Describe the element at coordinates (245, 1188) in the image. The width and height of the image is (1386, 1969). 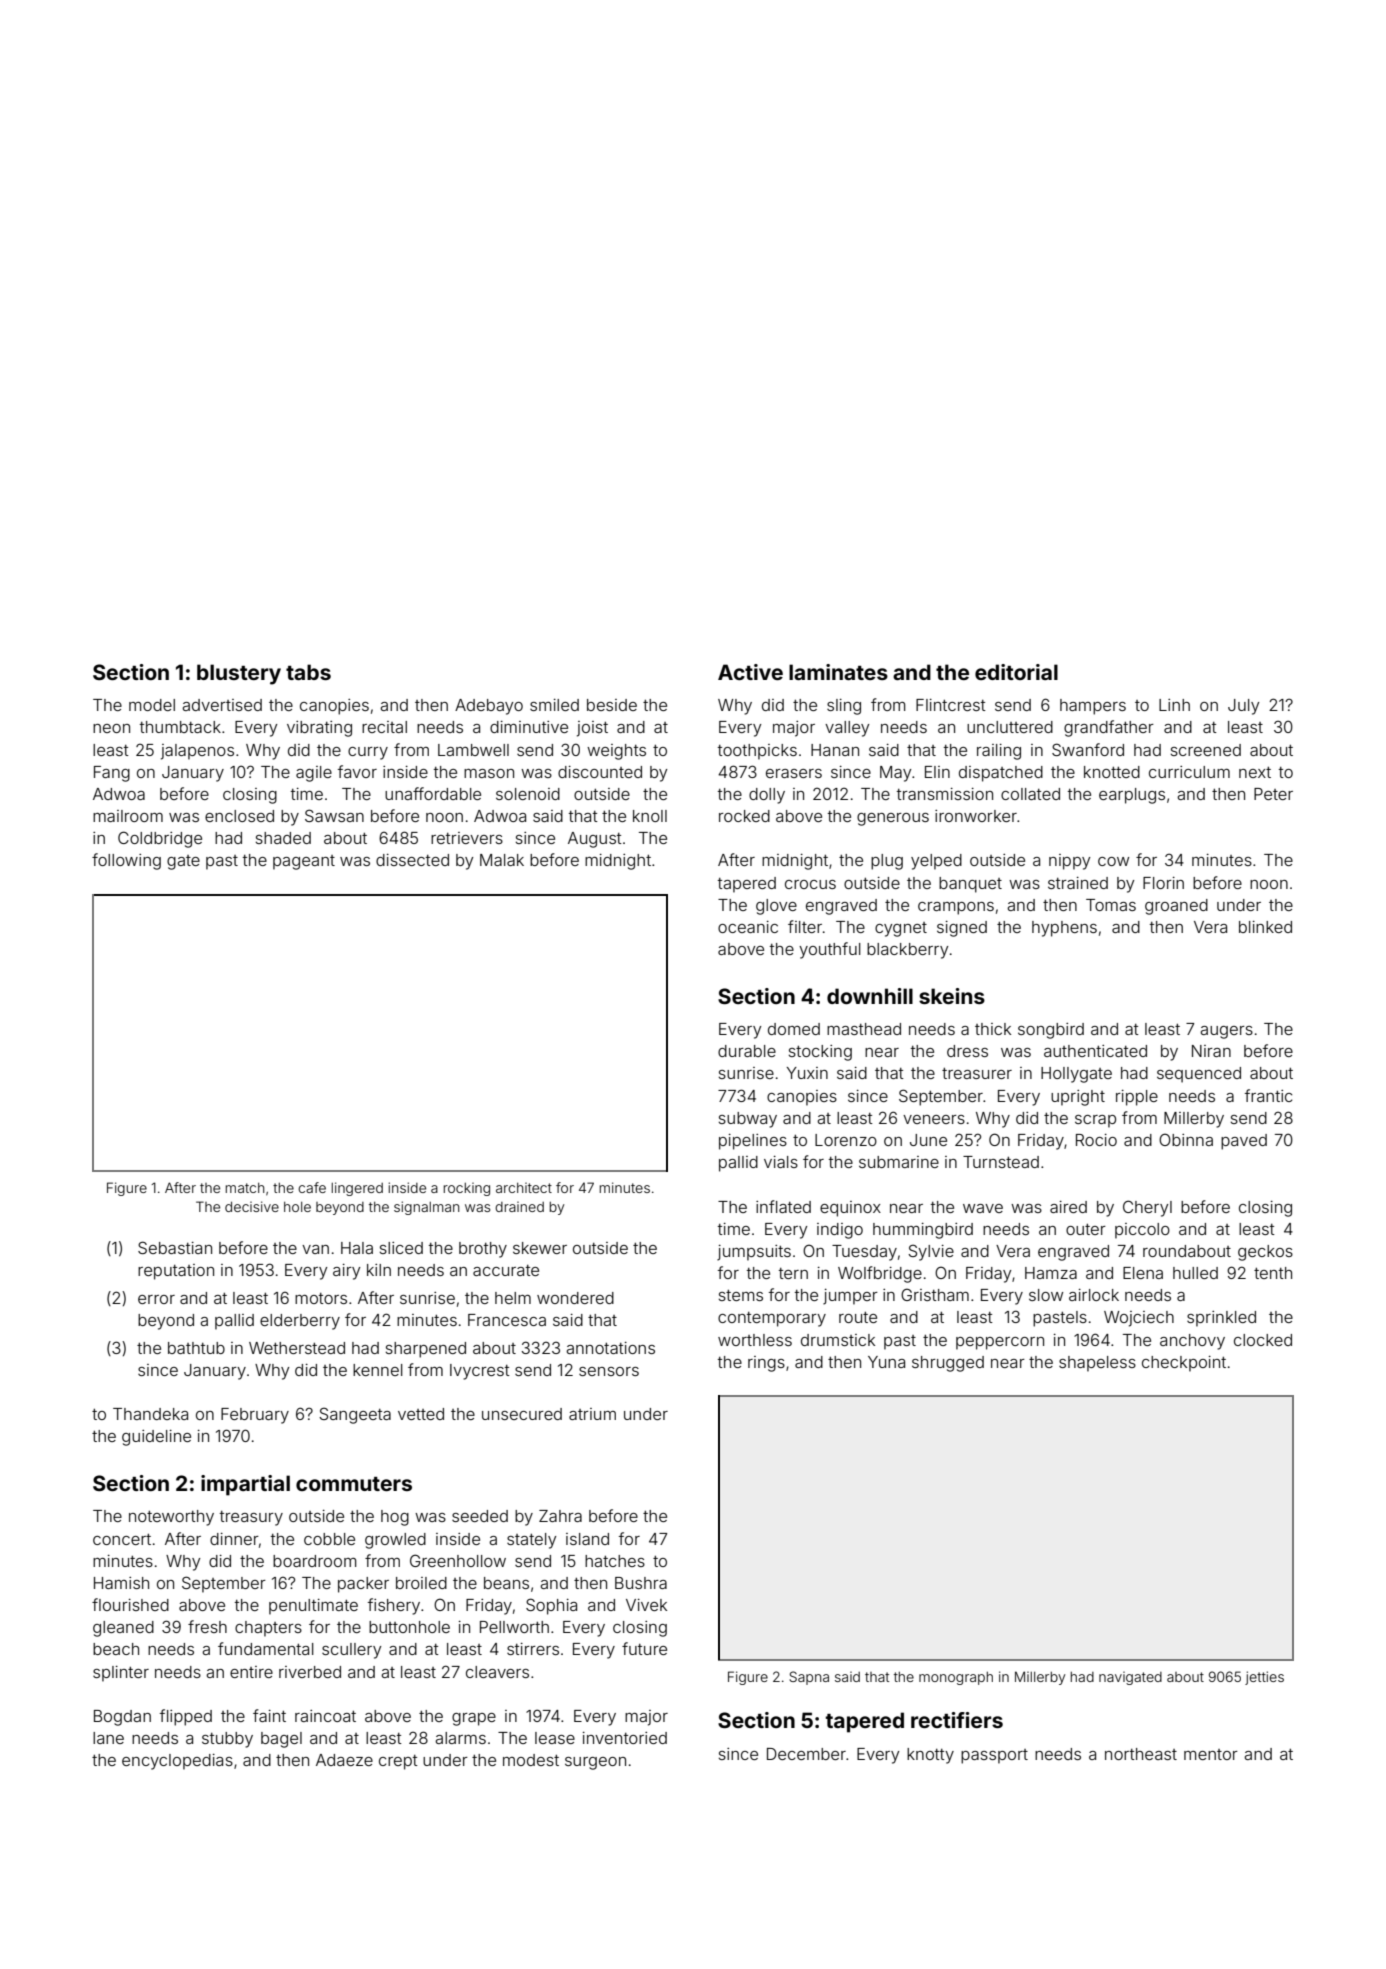
I see `match` at that location.
